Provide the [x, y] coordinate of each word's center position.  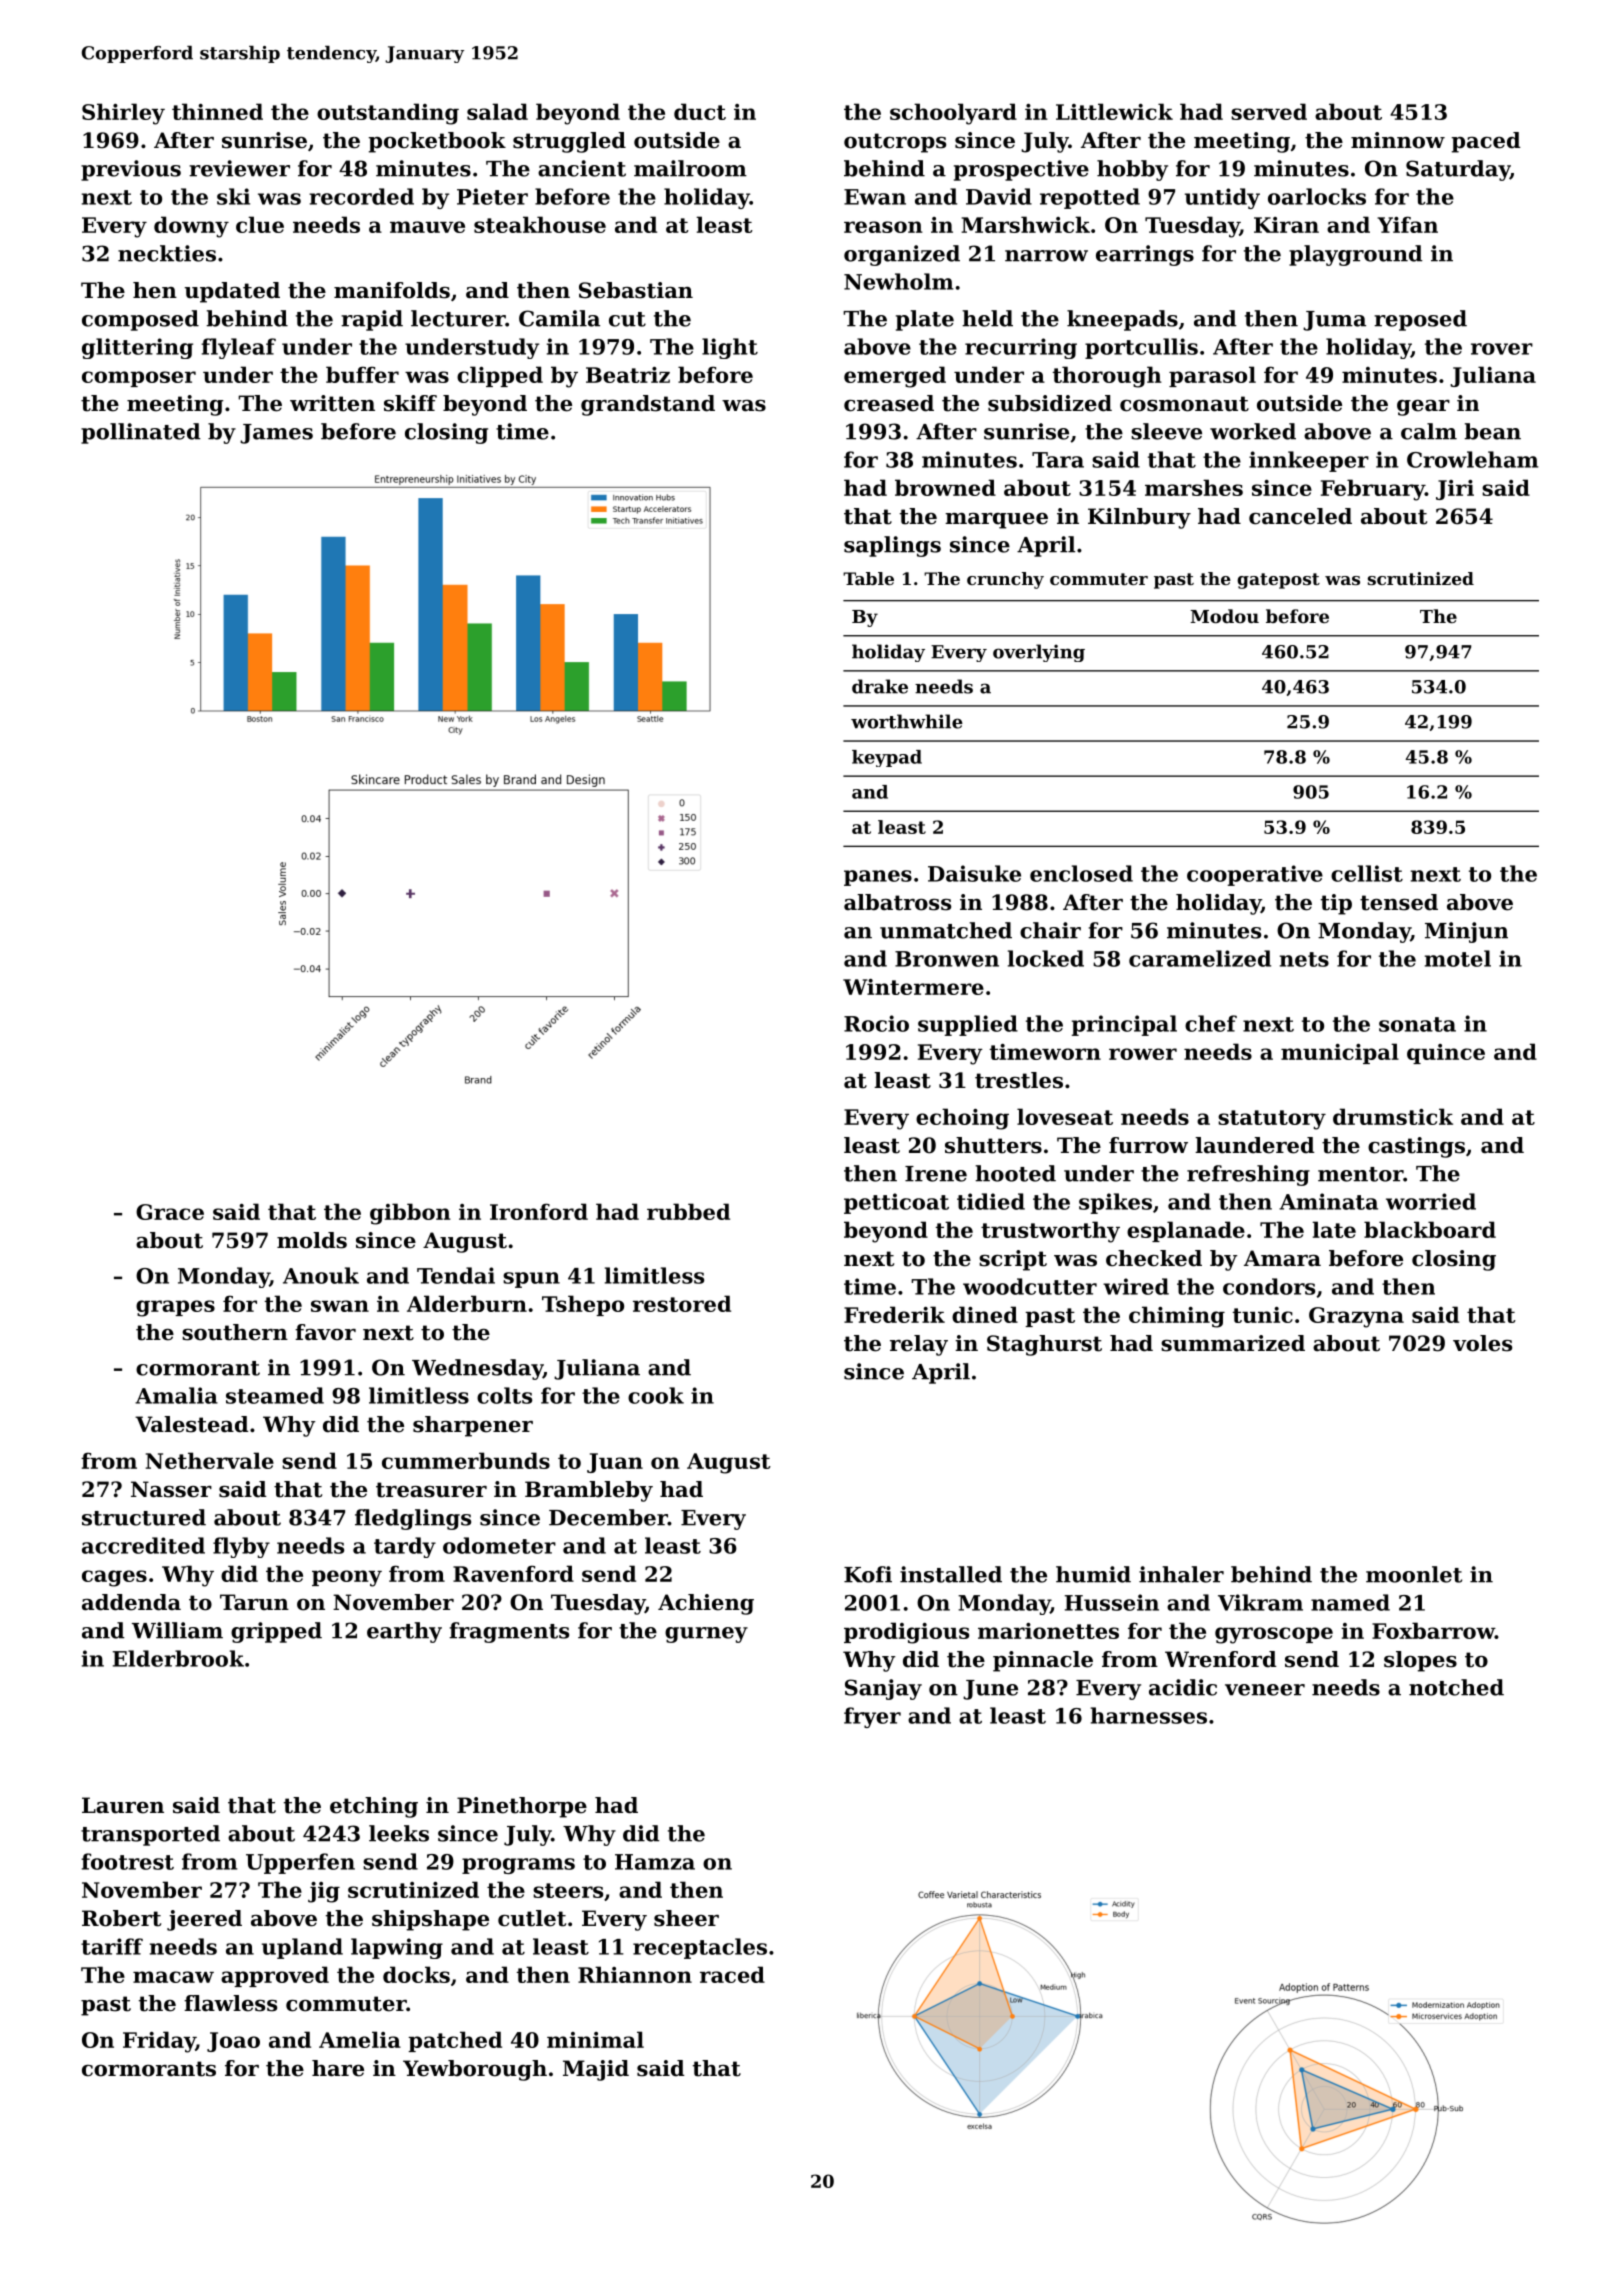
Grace [170, 1212]
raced [732, 1974]
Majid [596, 2070]
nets [1304, 959]
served [1269, 111]
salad [497, 111]
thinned [217, 111]
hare [338, 2068]
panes [878, 878]
